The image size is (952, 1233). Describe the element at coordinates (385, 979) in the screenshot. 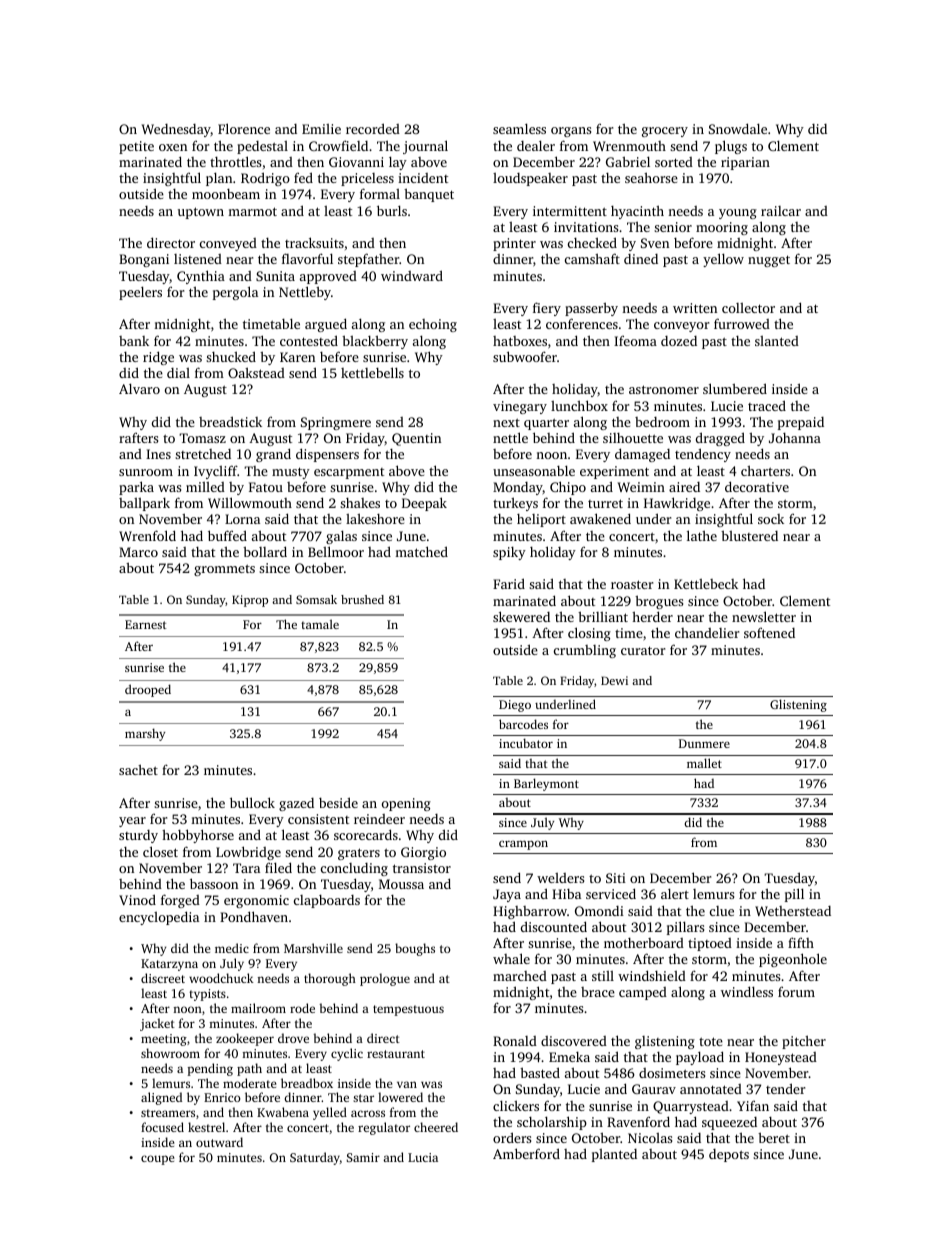

I see `prologue` at that location.
